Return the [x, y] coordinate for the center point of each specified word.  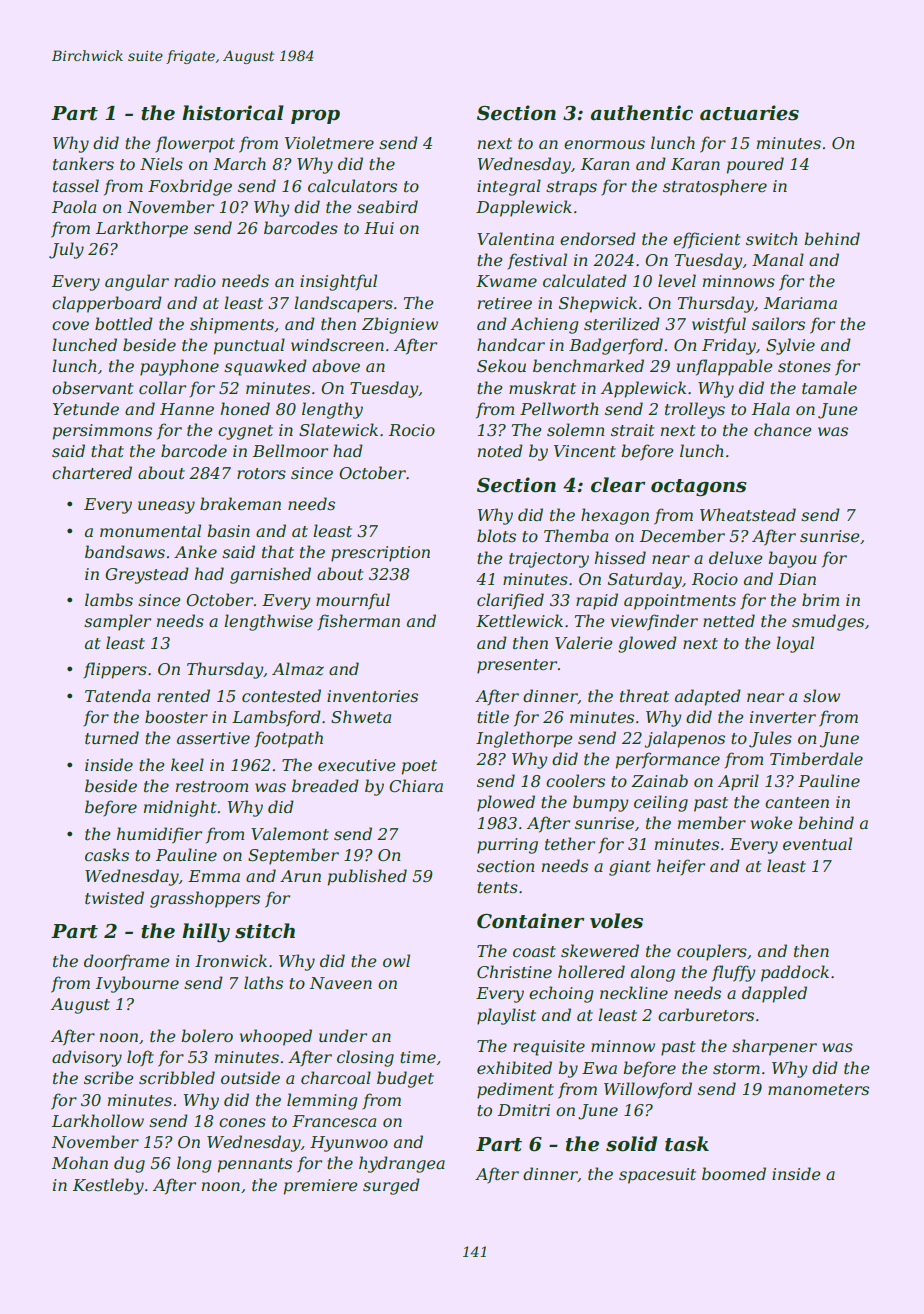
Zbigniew [400, 325]
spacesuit [657, 1176]
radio [195, 280]
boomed [734, 1173]
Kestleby [108, 1186]
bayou [792, 559]
